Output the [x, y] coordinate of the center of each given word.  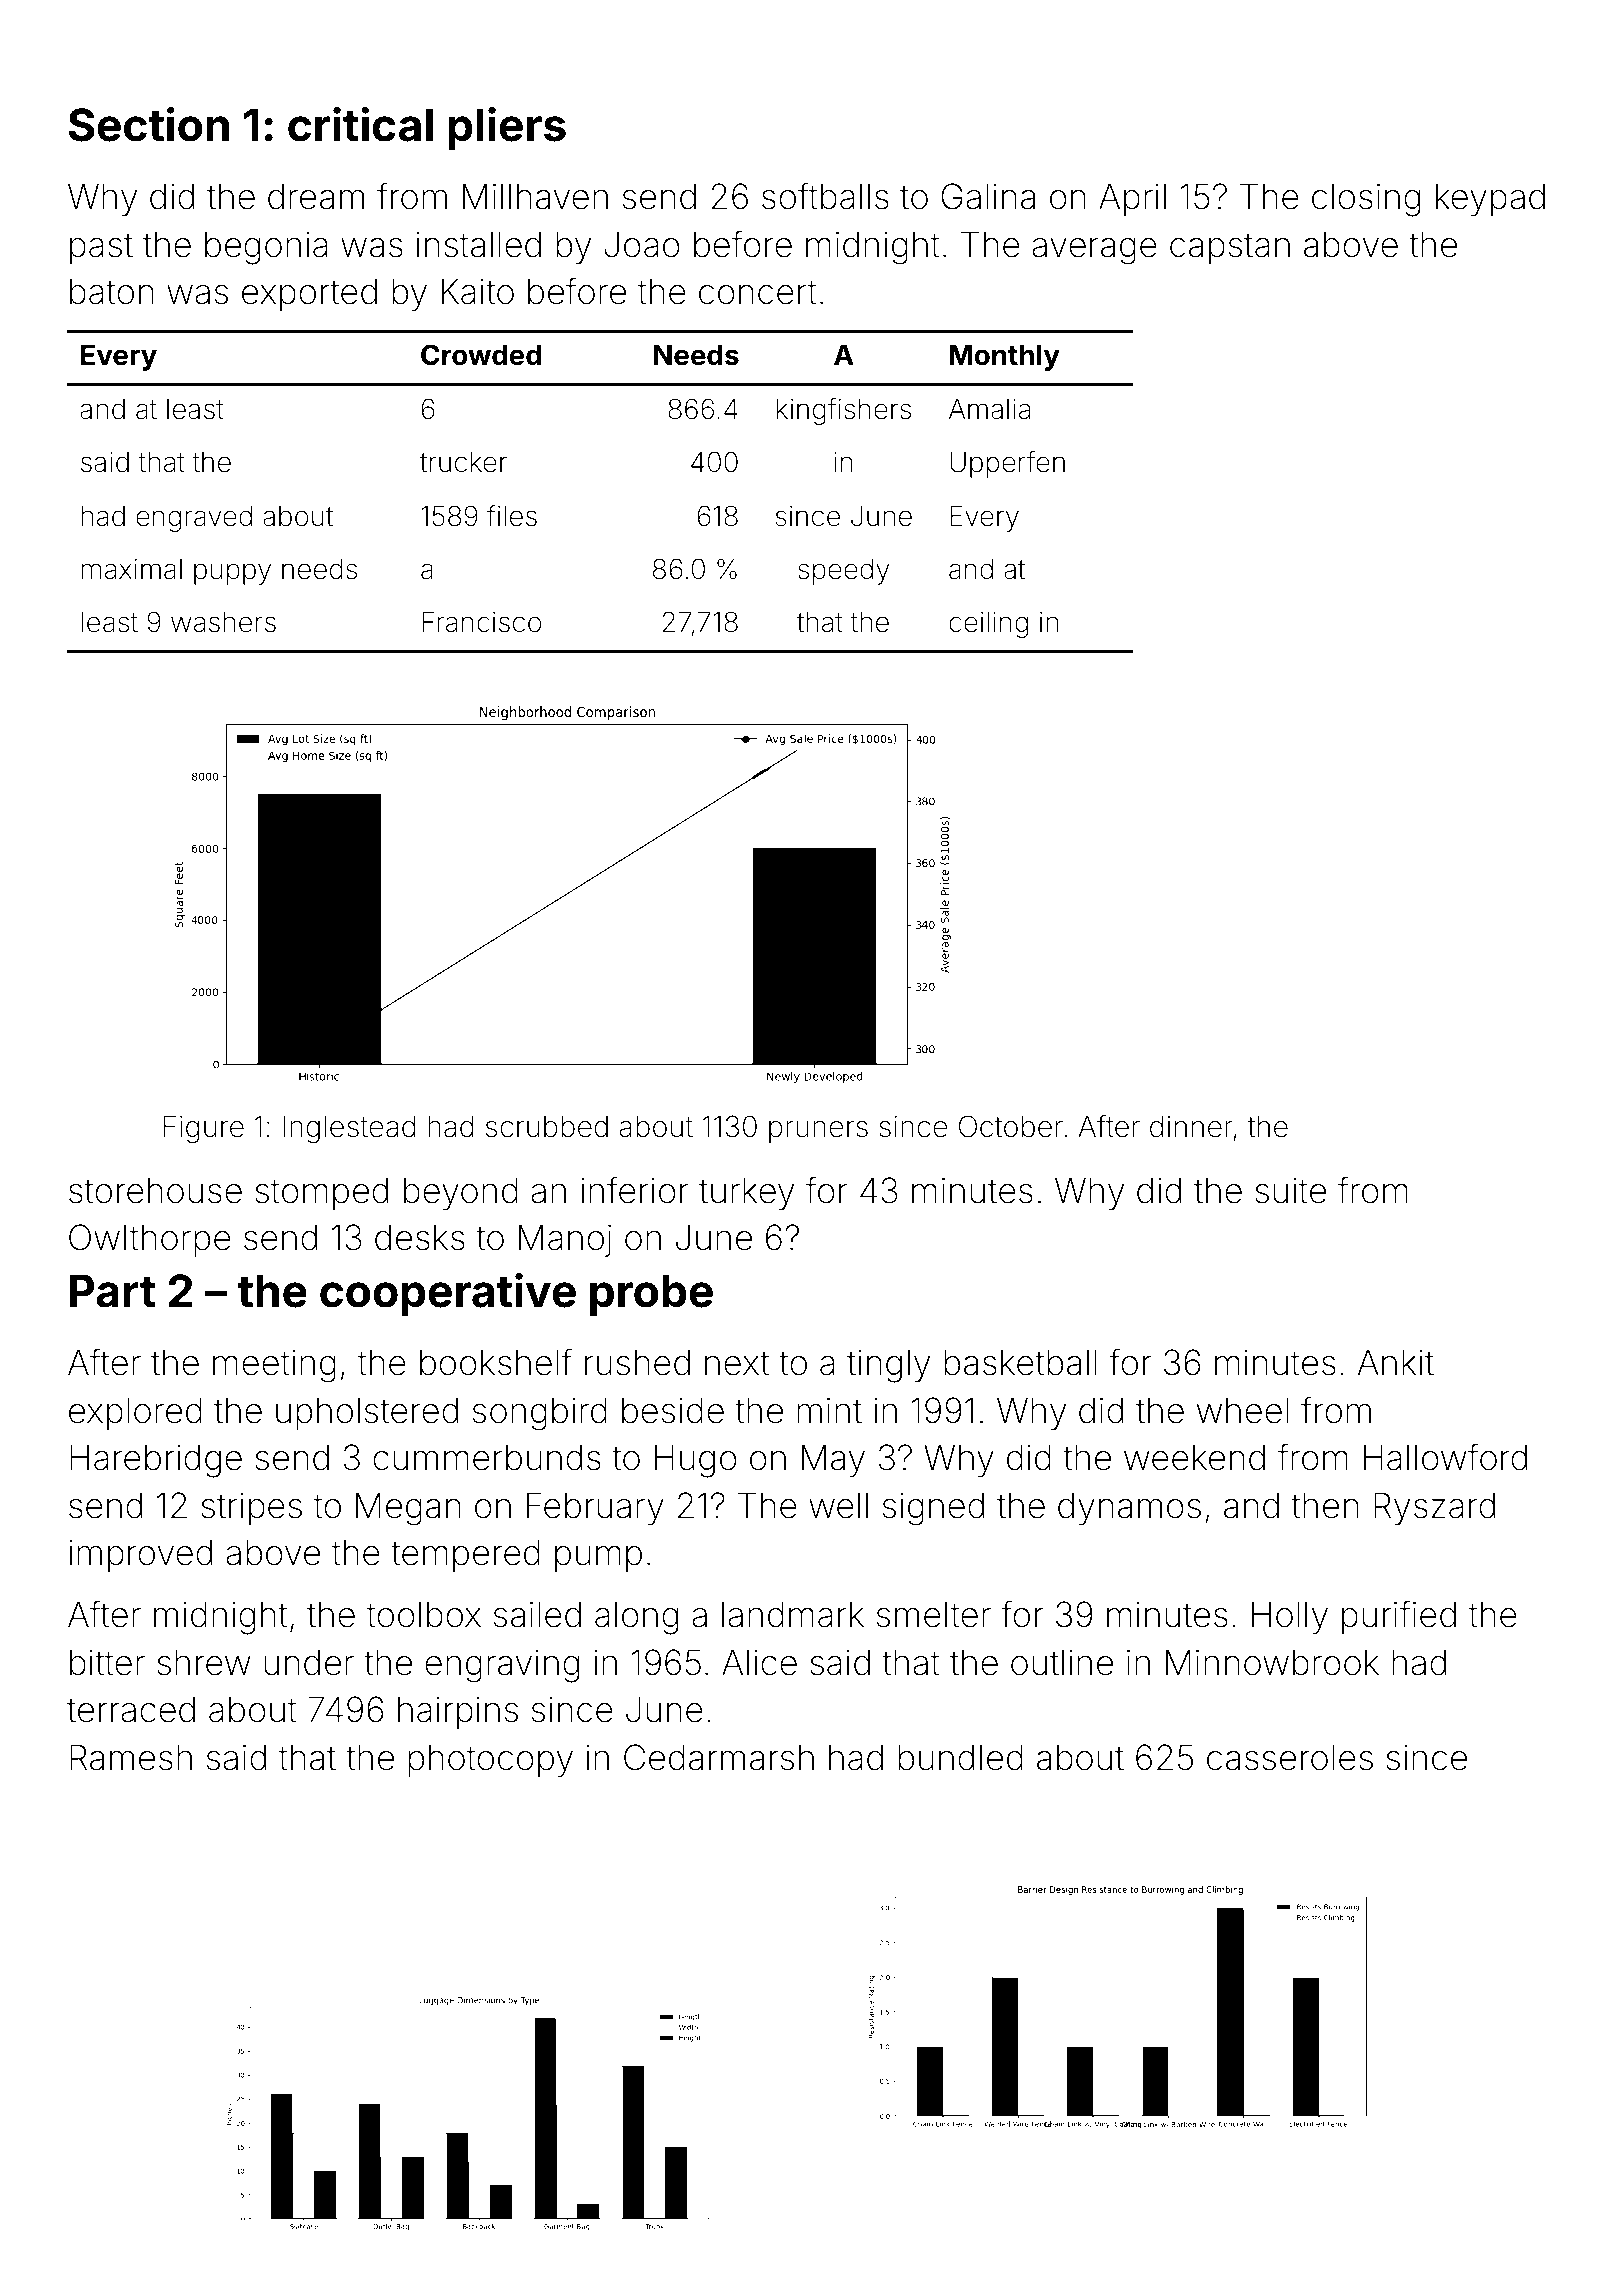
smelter [934, 1615]
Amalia [989, 409]
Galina [988, 196]
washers [223, 622]
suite [1290, 1191]
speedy [844, 572]
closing [1366, 200]
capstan [1230, 248]
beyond [461, 1193]
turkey [746, 1193]
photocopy [490, 1761]
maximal [131, 569]
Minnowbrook [1272, 1662]
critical [360, 124]
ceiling [988, 625]
